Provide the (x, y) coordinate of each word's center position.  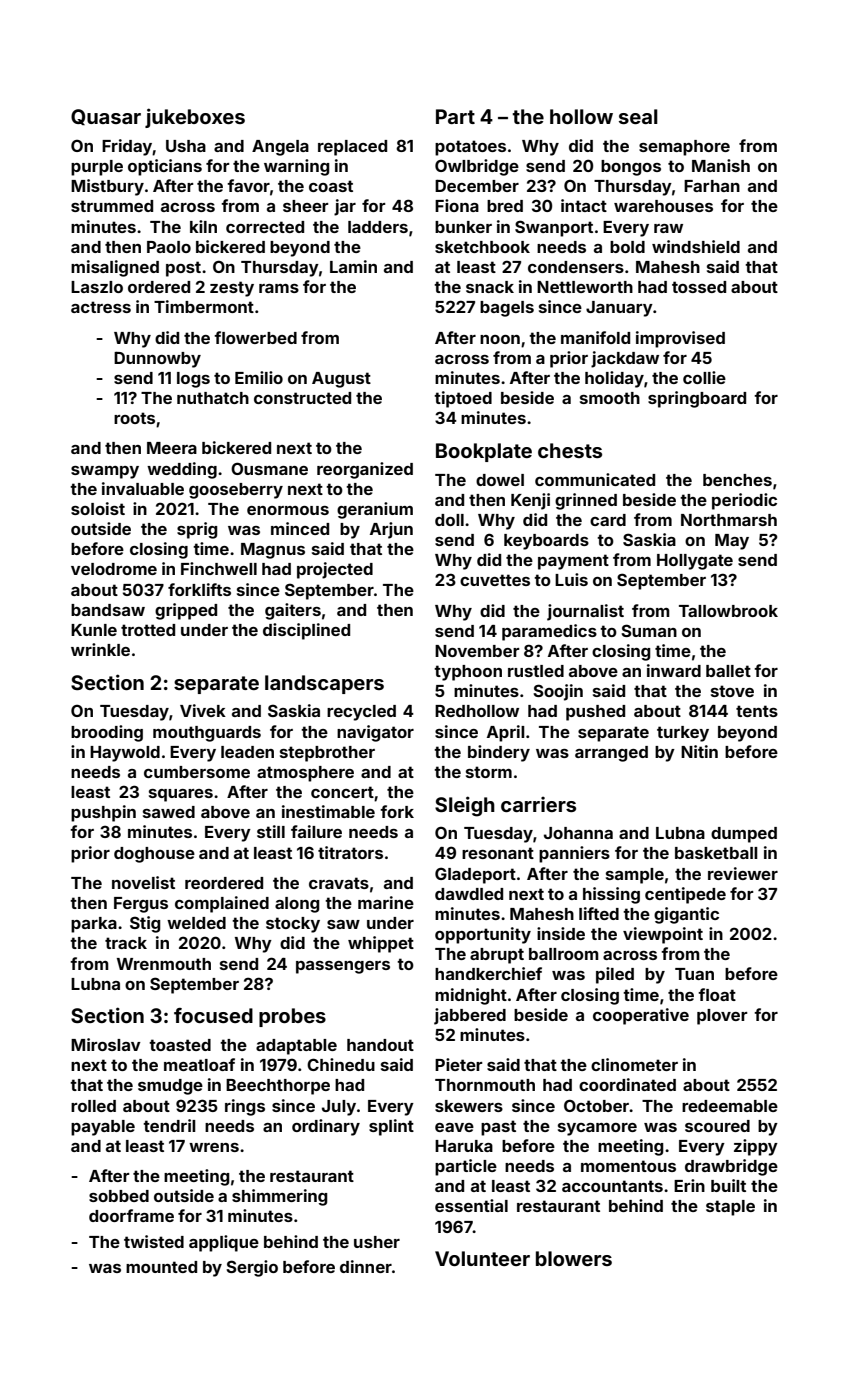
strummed (112, 206)
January (619, 309)
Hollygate (695, 562)
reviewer (743, 873)
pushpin (103, 813)
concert (342, 792)
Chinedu (341, 1064)
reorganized (365, 470)
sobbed (119, 1196)
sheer (306, 206)
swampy (105, 472)
